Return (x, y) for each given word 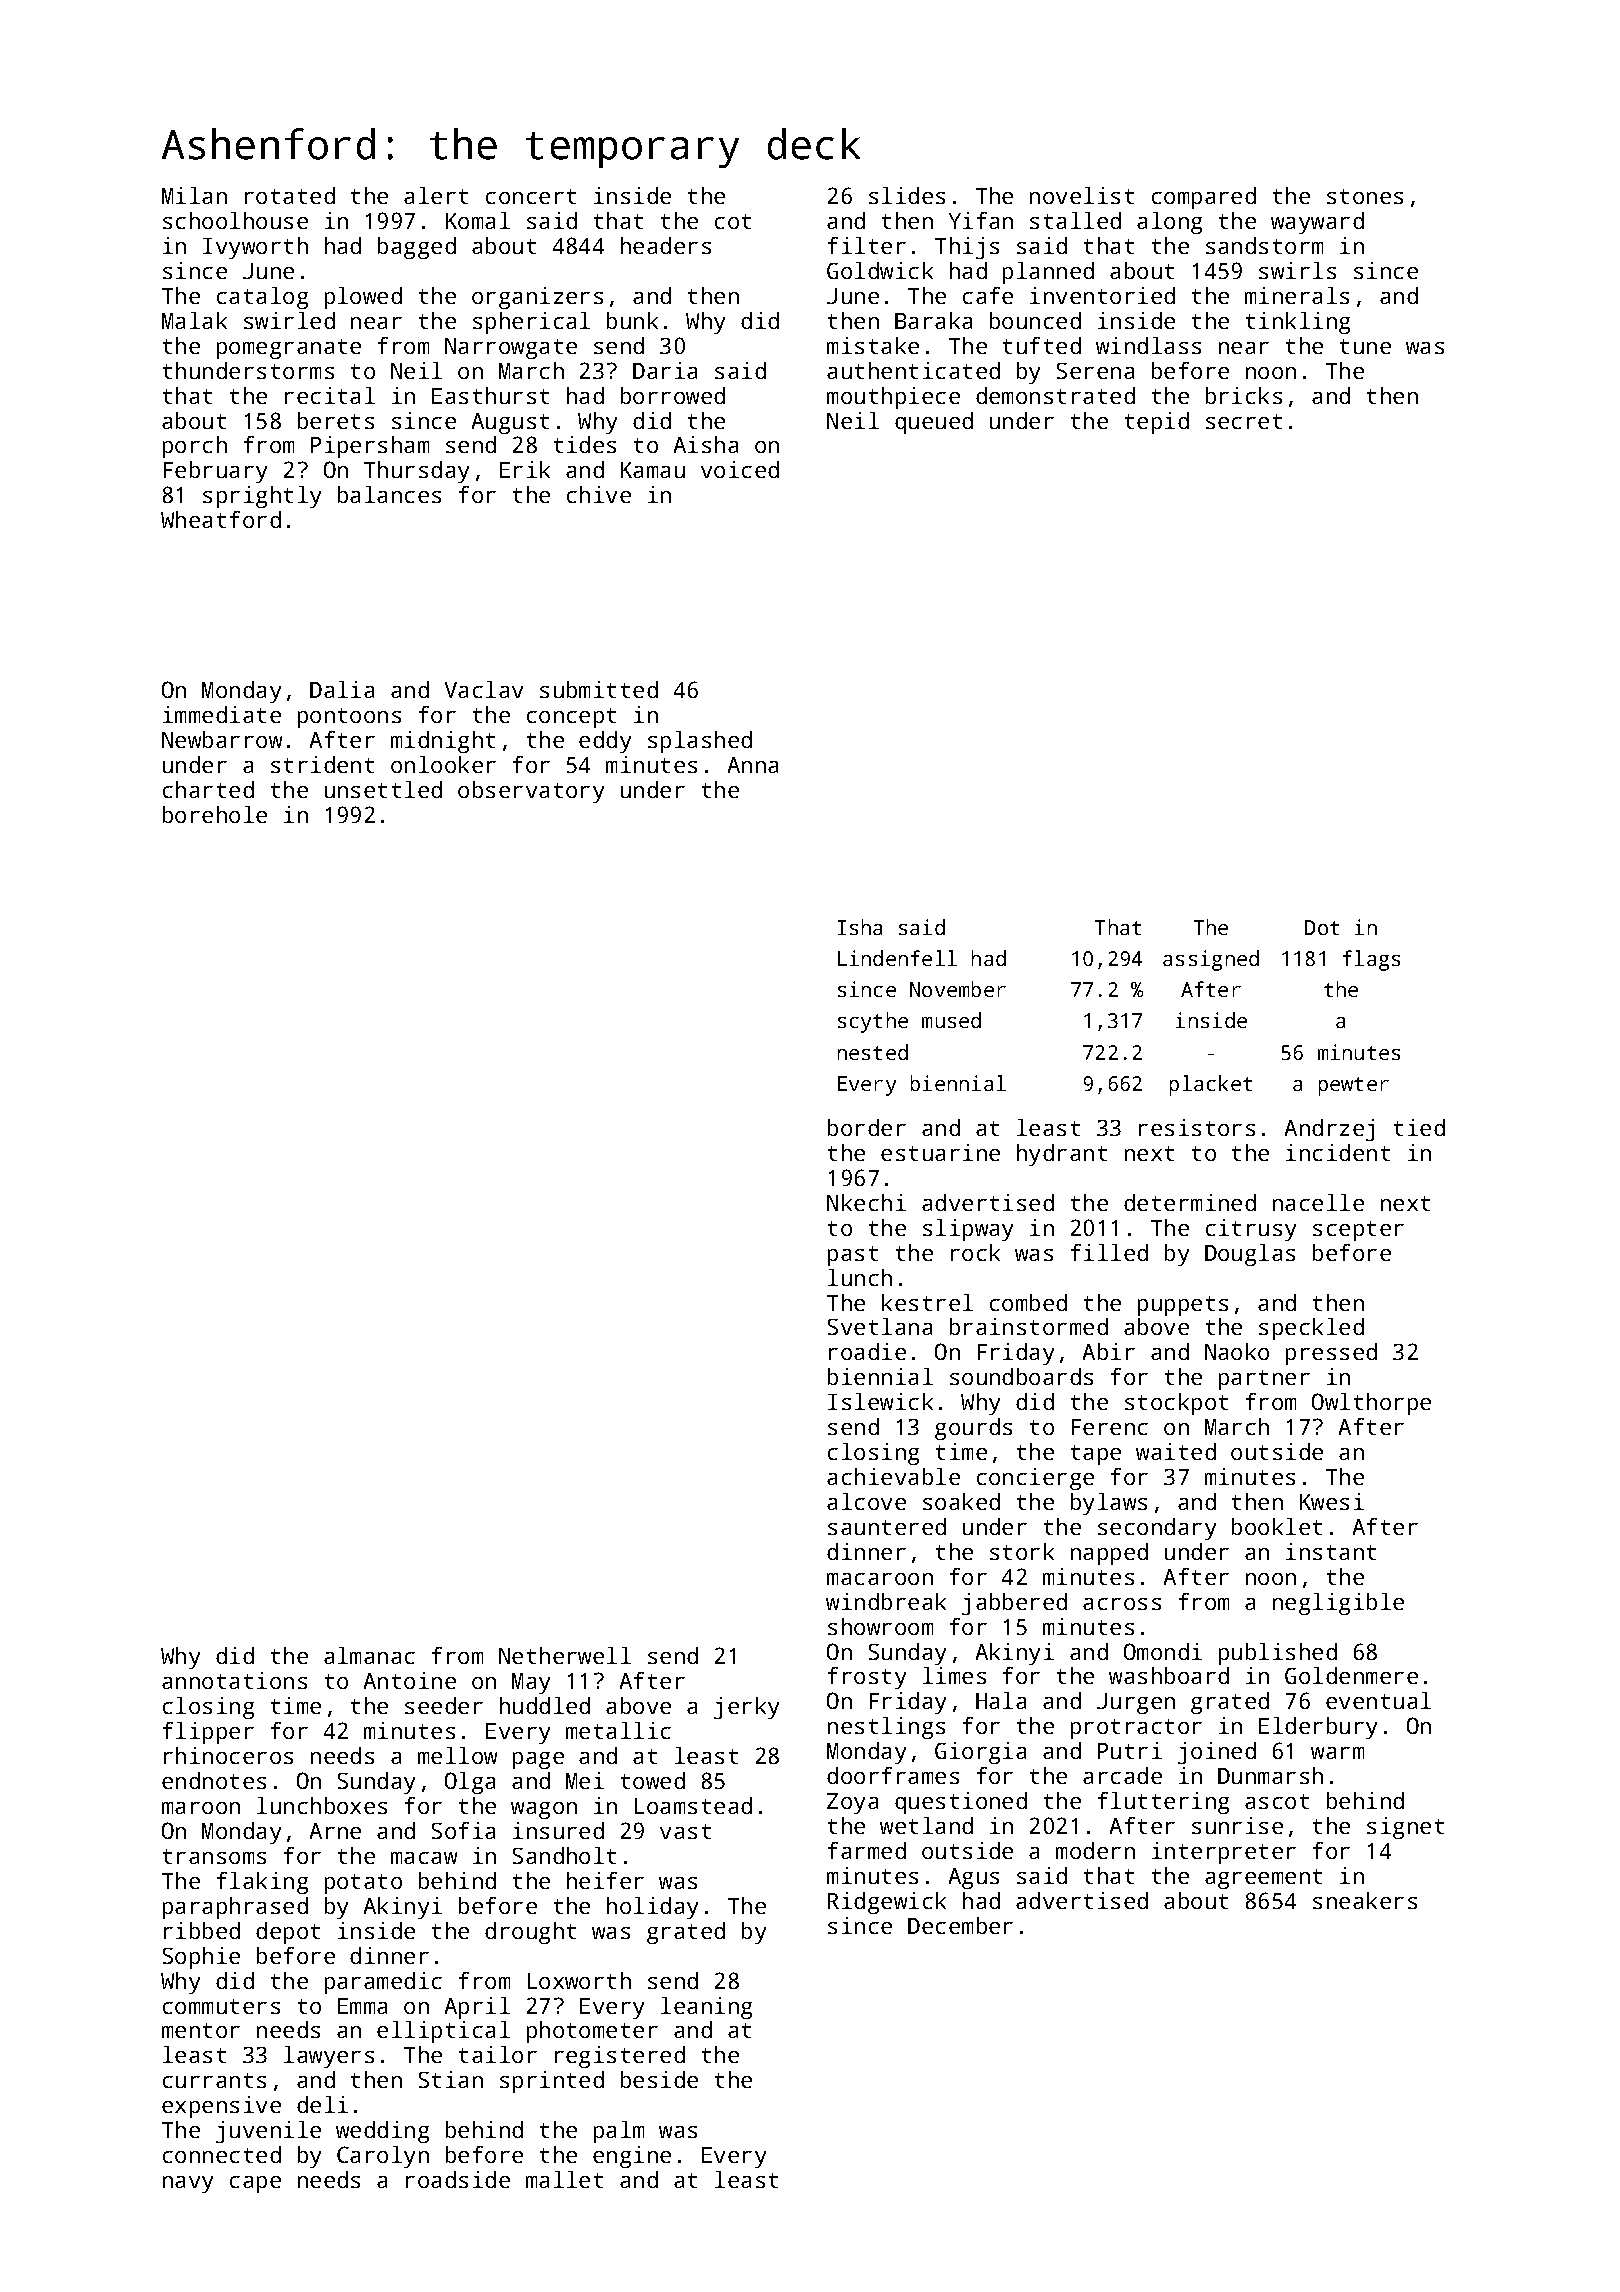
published (1278, 1654)
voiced (740, 469)
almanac (369, 1655)
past (853, 1256)
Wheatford (221, 519)
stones (1365, 196)
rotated (290, 195)
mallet (564, 2179)
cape (255, 2184)
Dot (1322, 927)
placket (1211, 1085)
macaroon (880, 1579)
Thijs (967, 248)
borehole (215, 814)
